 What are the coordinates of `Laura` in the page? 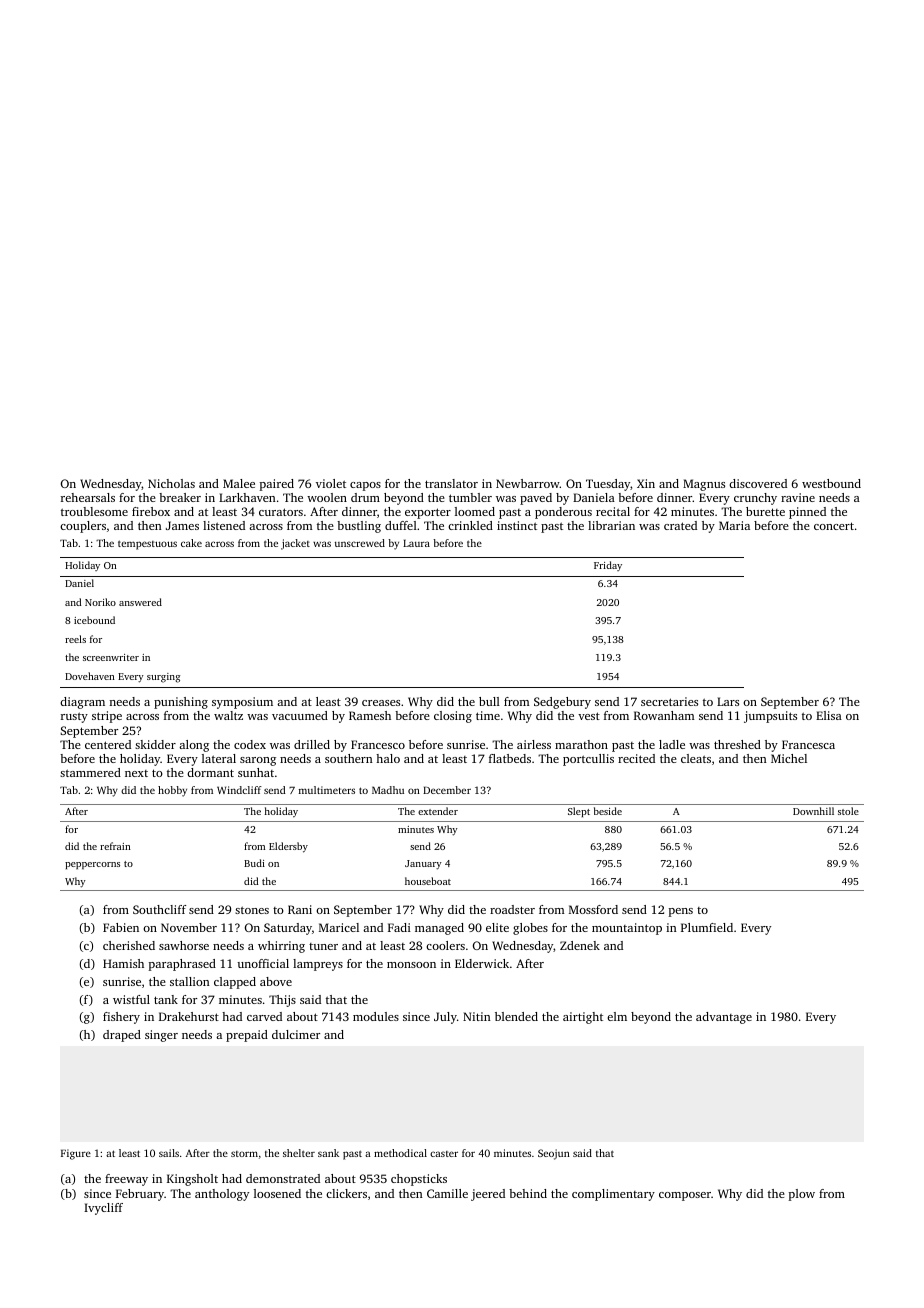 It's located at (416, 543).
